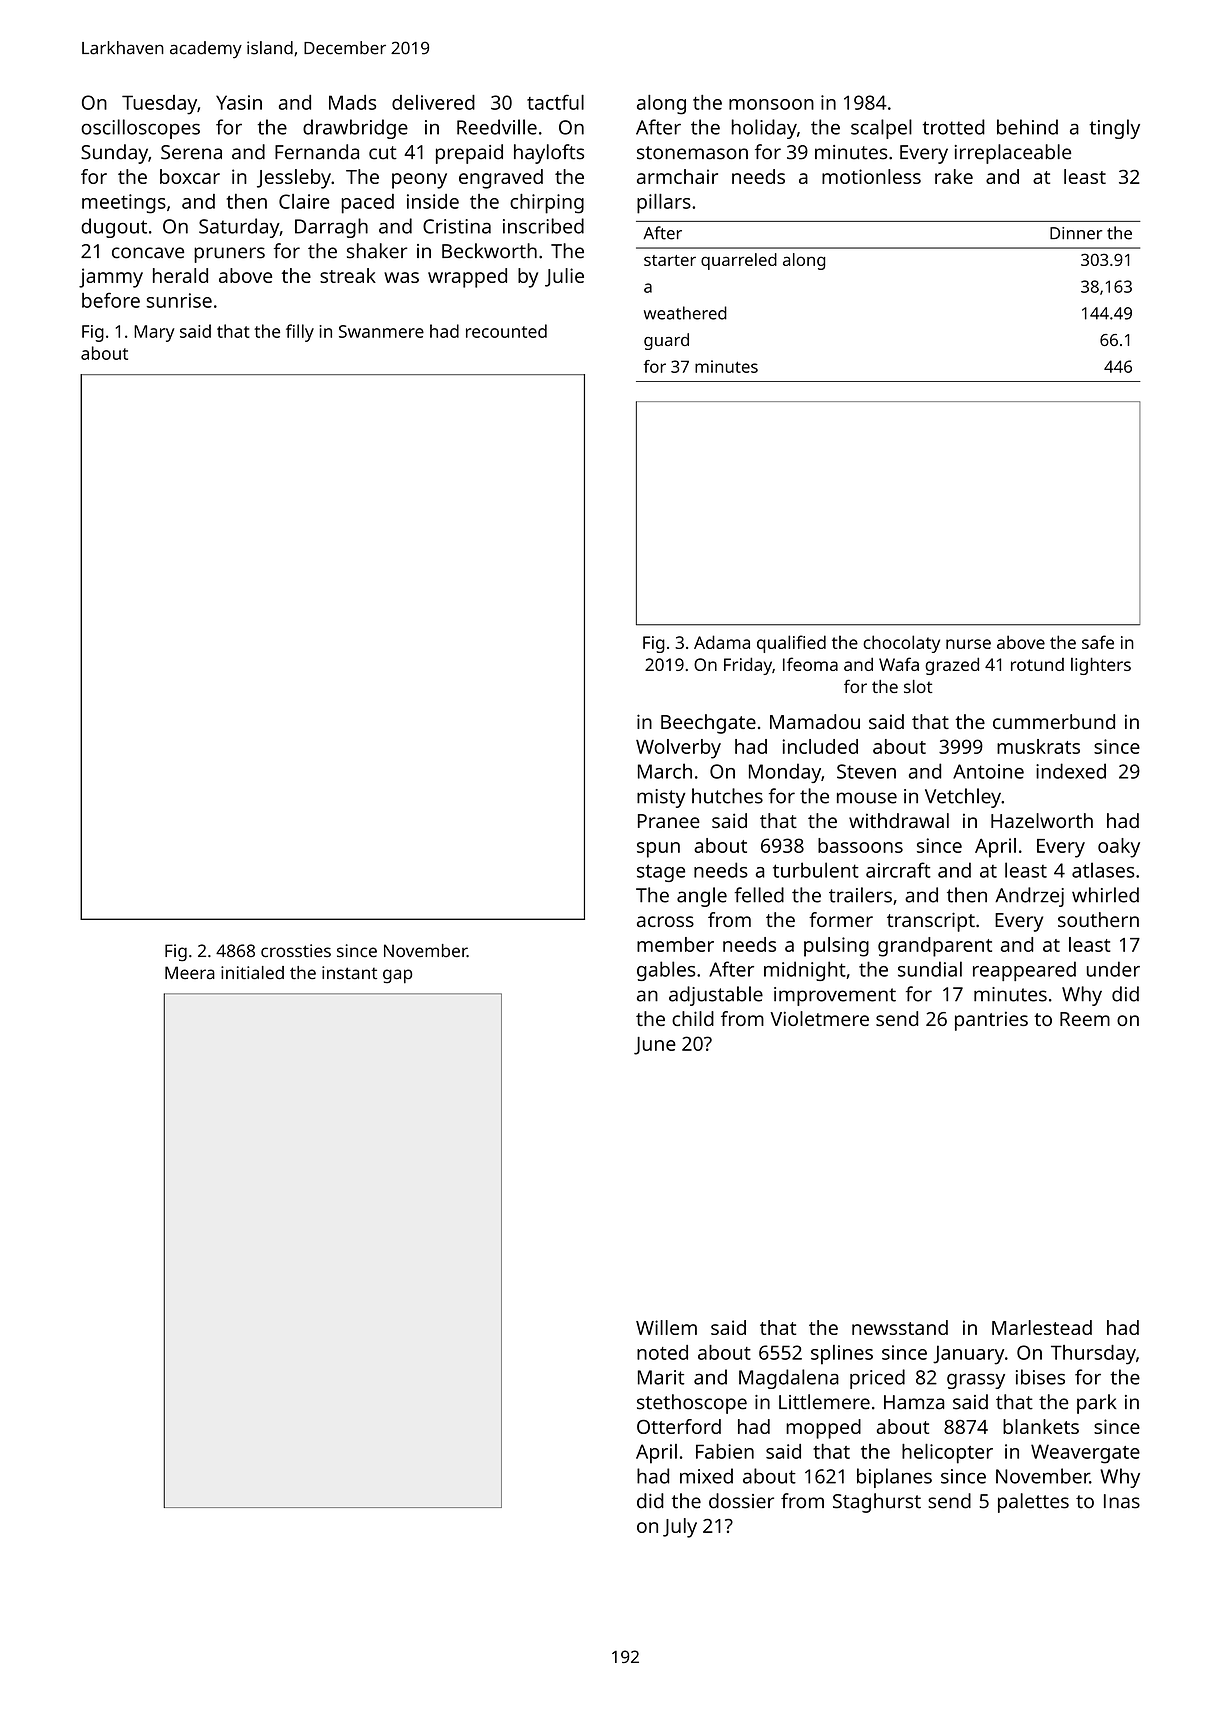 The width and height of the image is (1221, 1727). Describe the element at coordinates (1114, 129) in the image. I see `tingly` at that location.
